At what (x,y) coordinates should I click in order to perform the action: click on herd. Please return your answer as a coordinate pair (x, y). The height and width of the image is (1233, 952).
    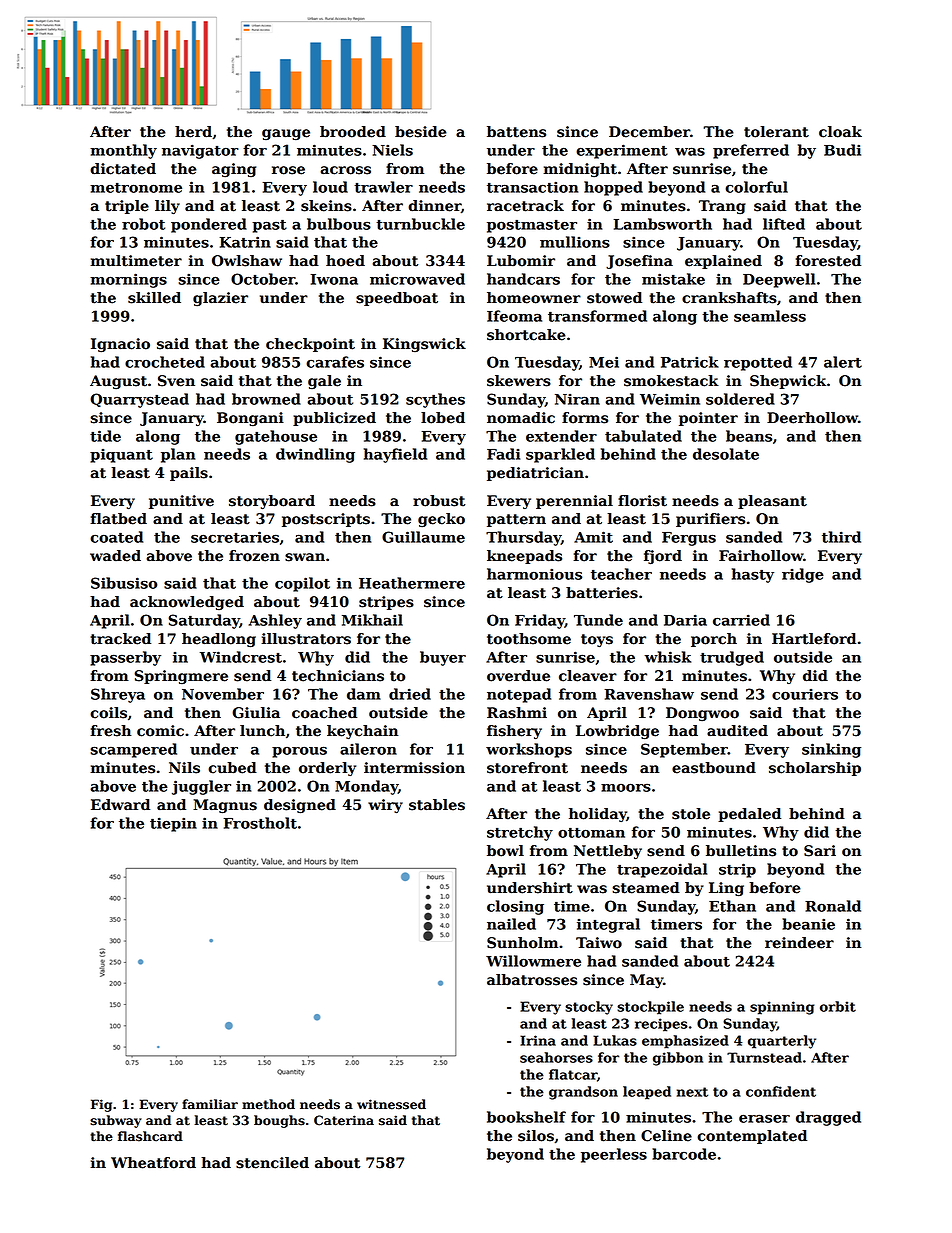
    Looking at the image, I should click on (193, 132).
